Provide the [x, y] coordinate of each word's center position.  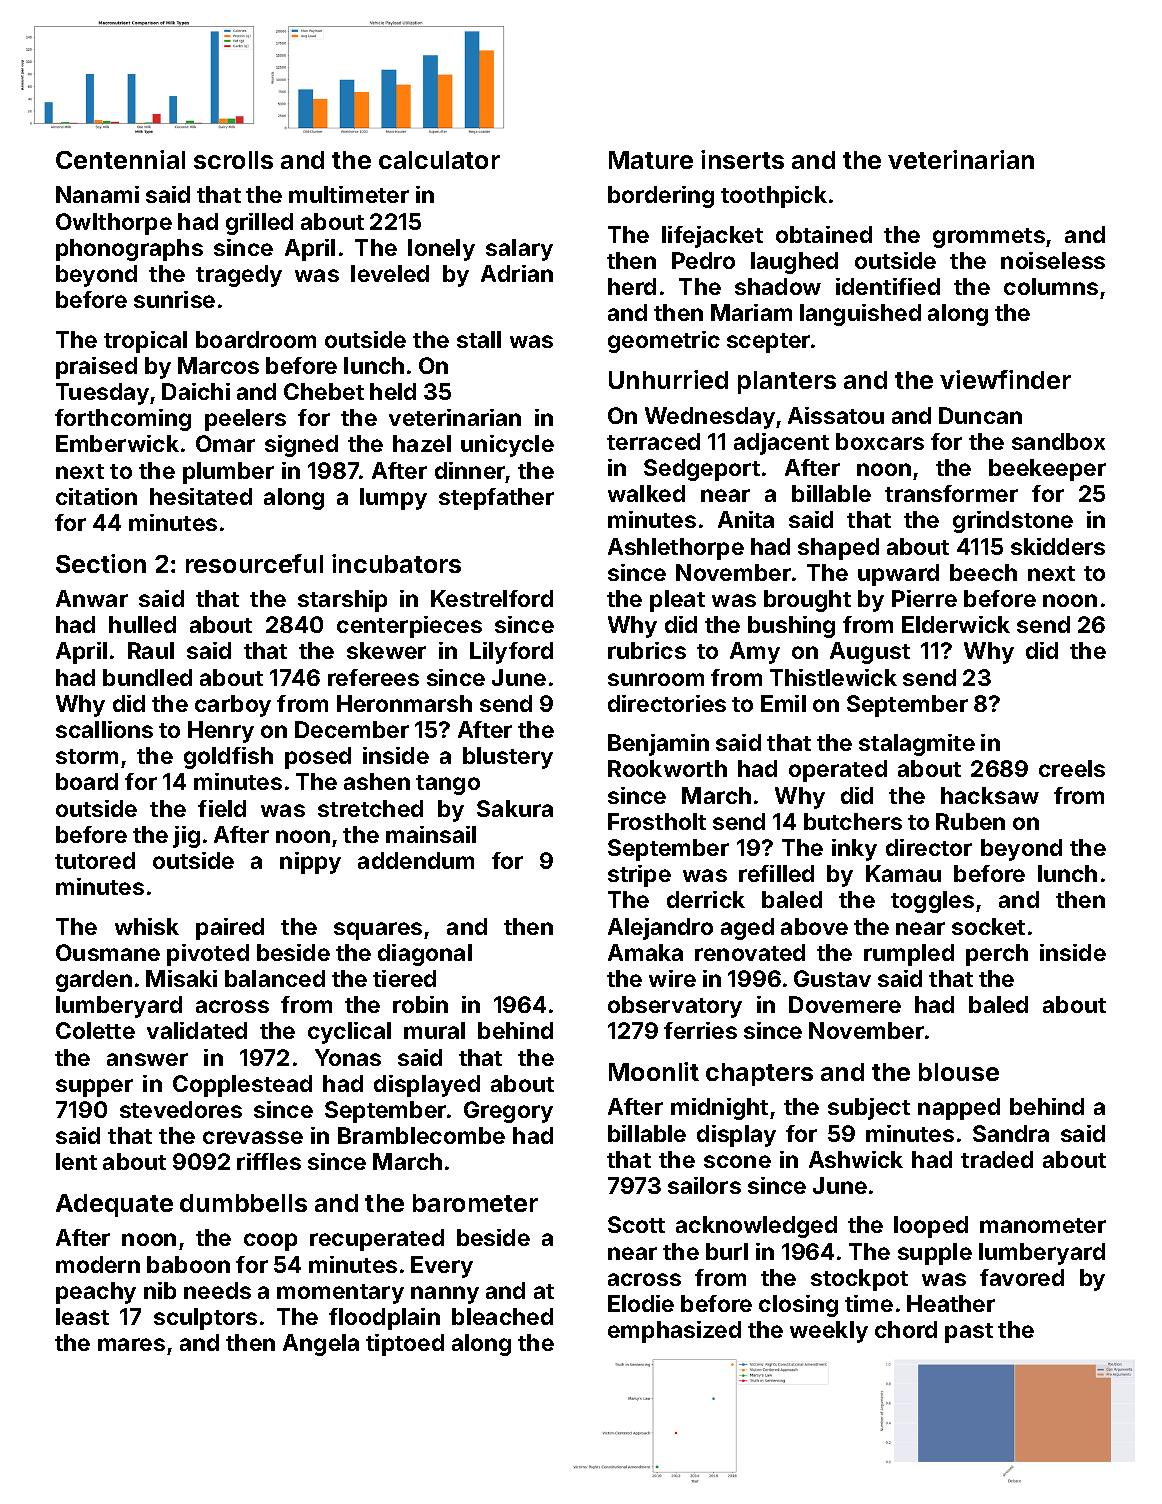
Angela [321, 1345]
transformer [951, 493]
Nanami [97, 194]
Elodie [641, 1303]
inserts [742, 159]
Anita [746, 519]
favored [1022, 1277]
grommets [989, 238]
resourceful [254, 563]
